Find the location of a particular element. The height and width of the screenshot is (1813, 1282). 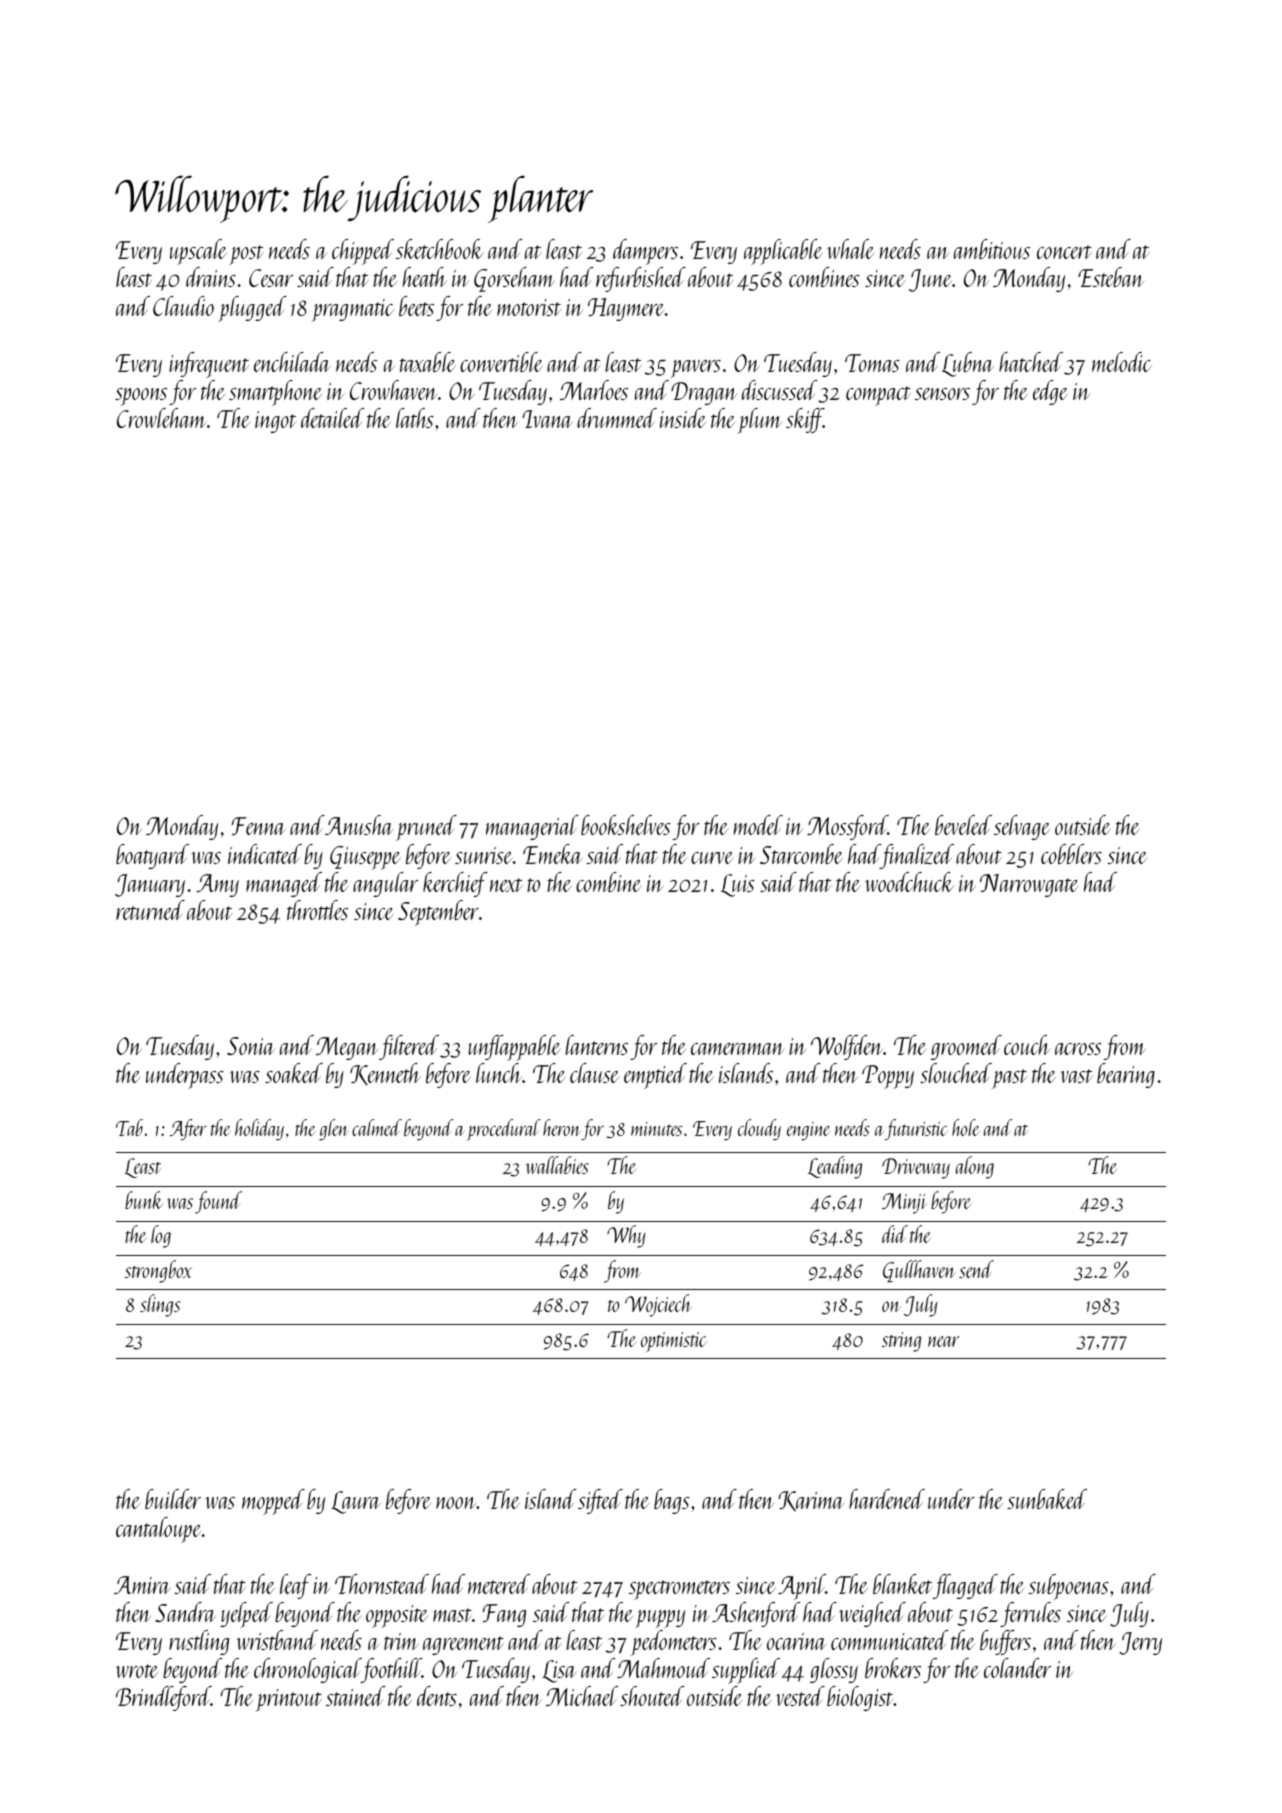

cobblers is located at coordinates (1071, 854).
